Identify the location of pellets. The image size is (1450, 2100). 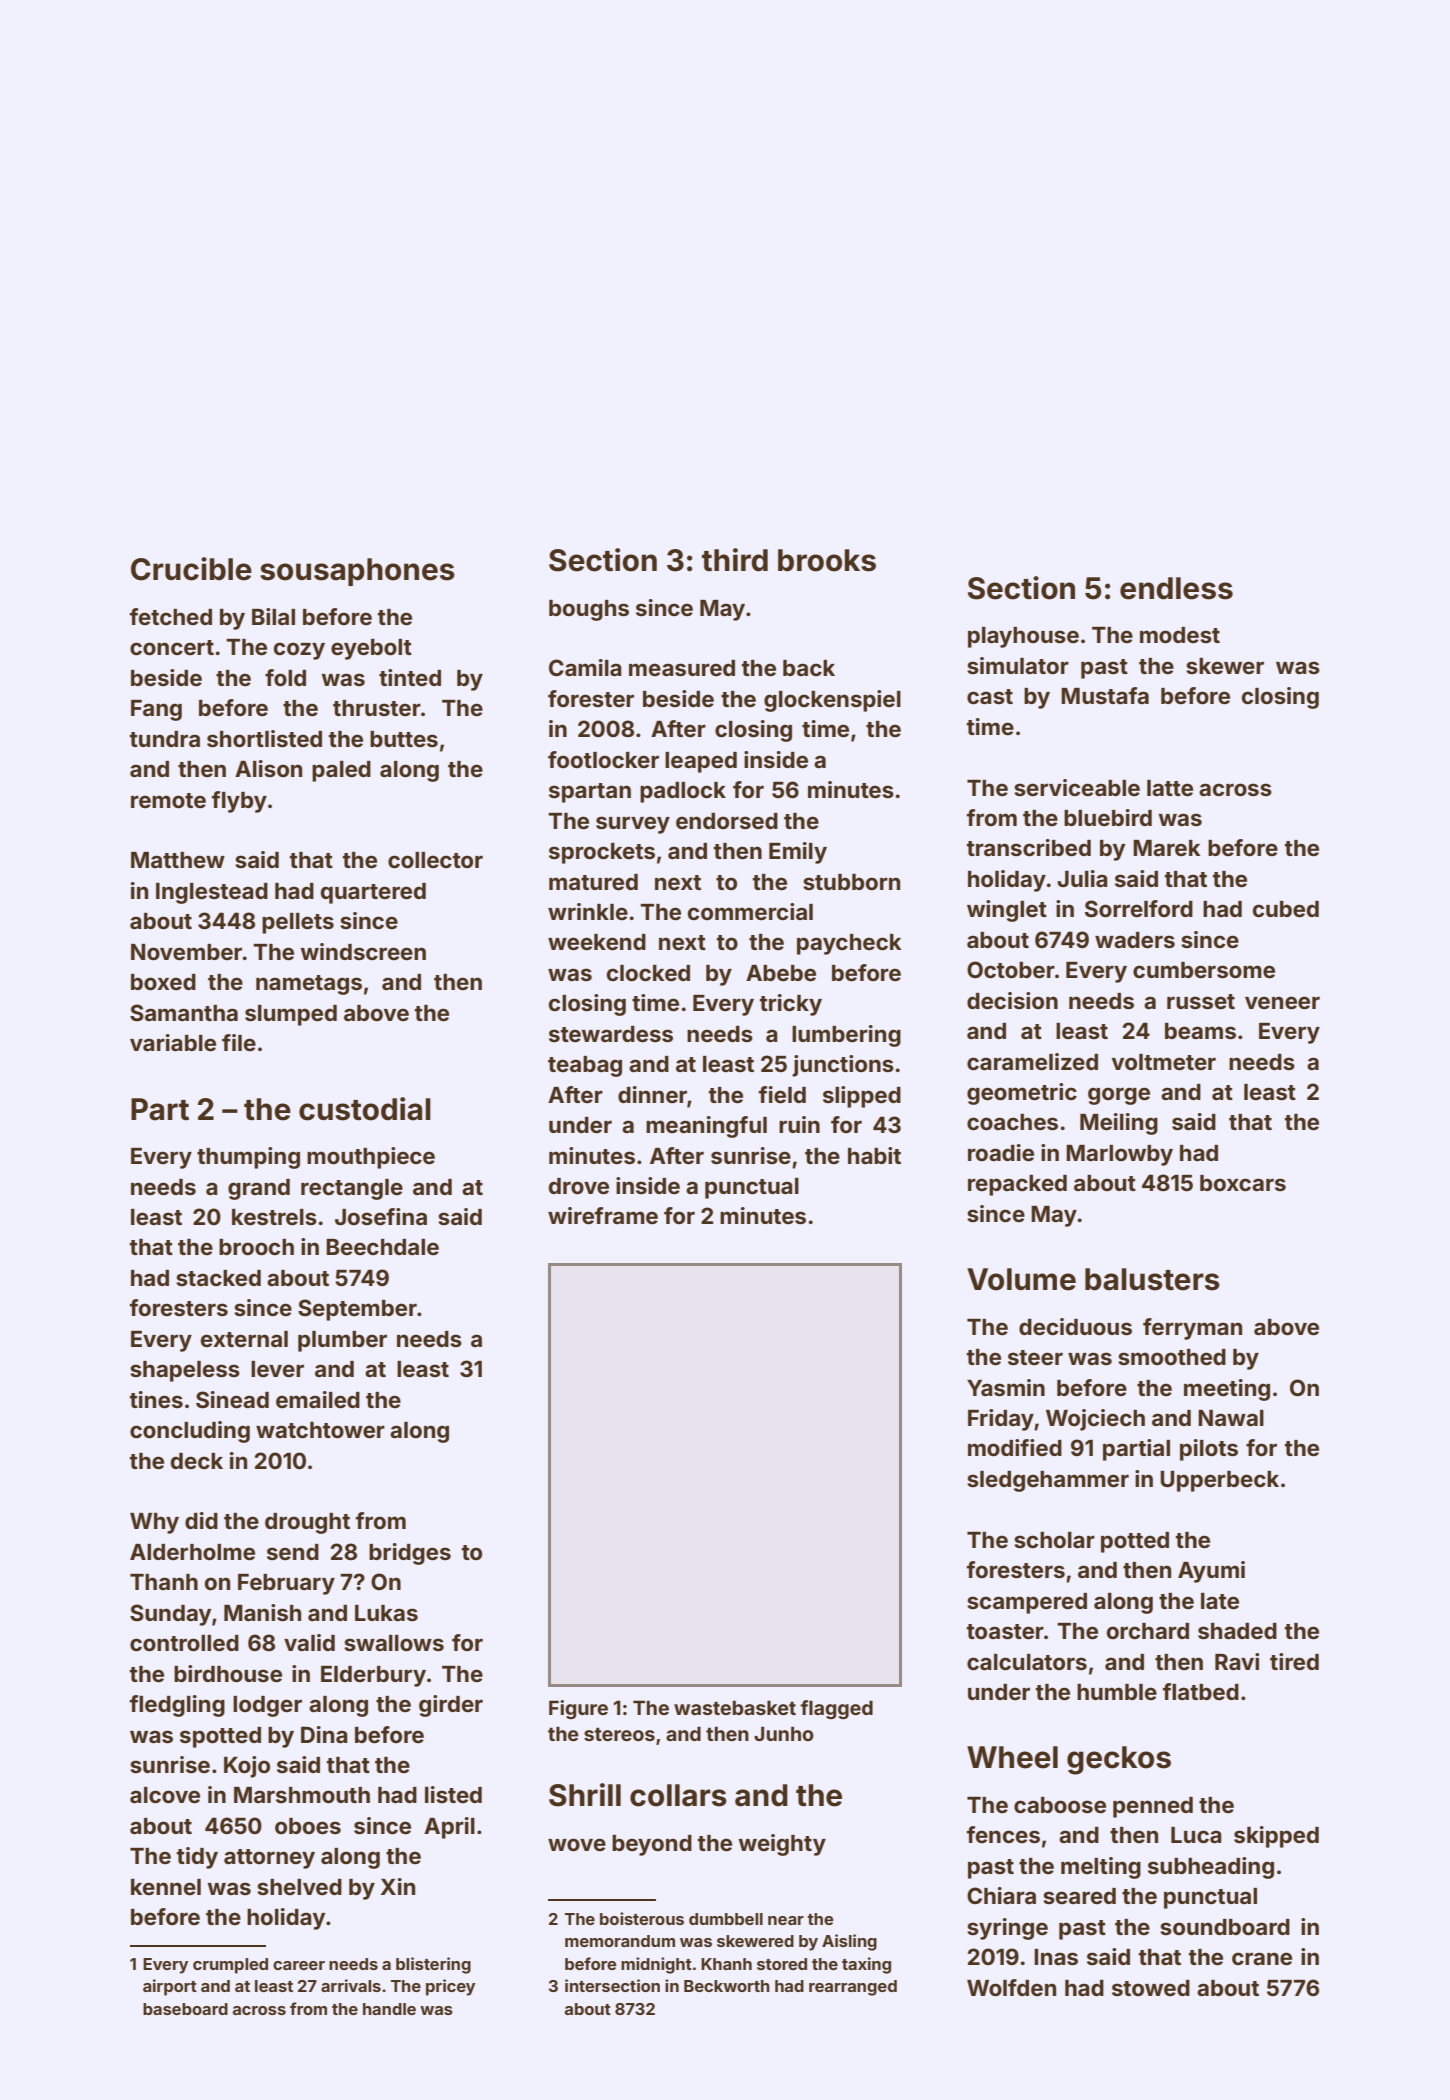
(298, 923).
